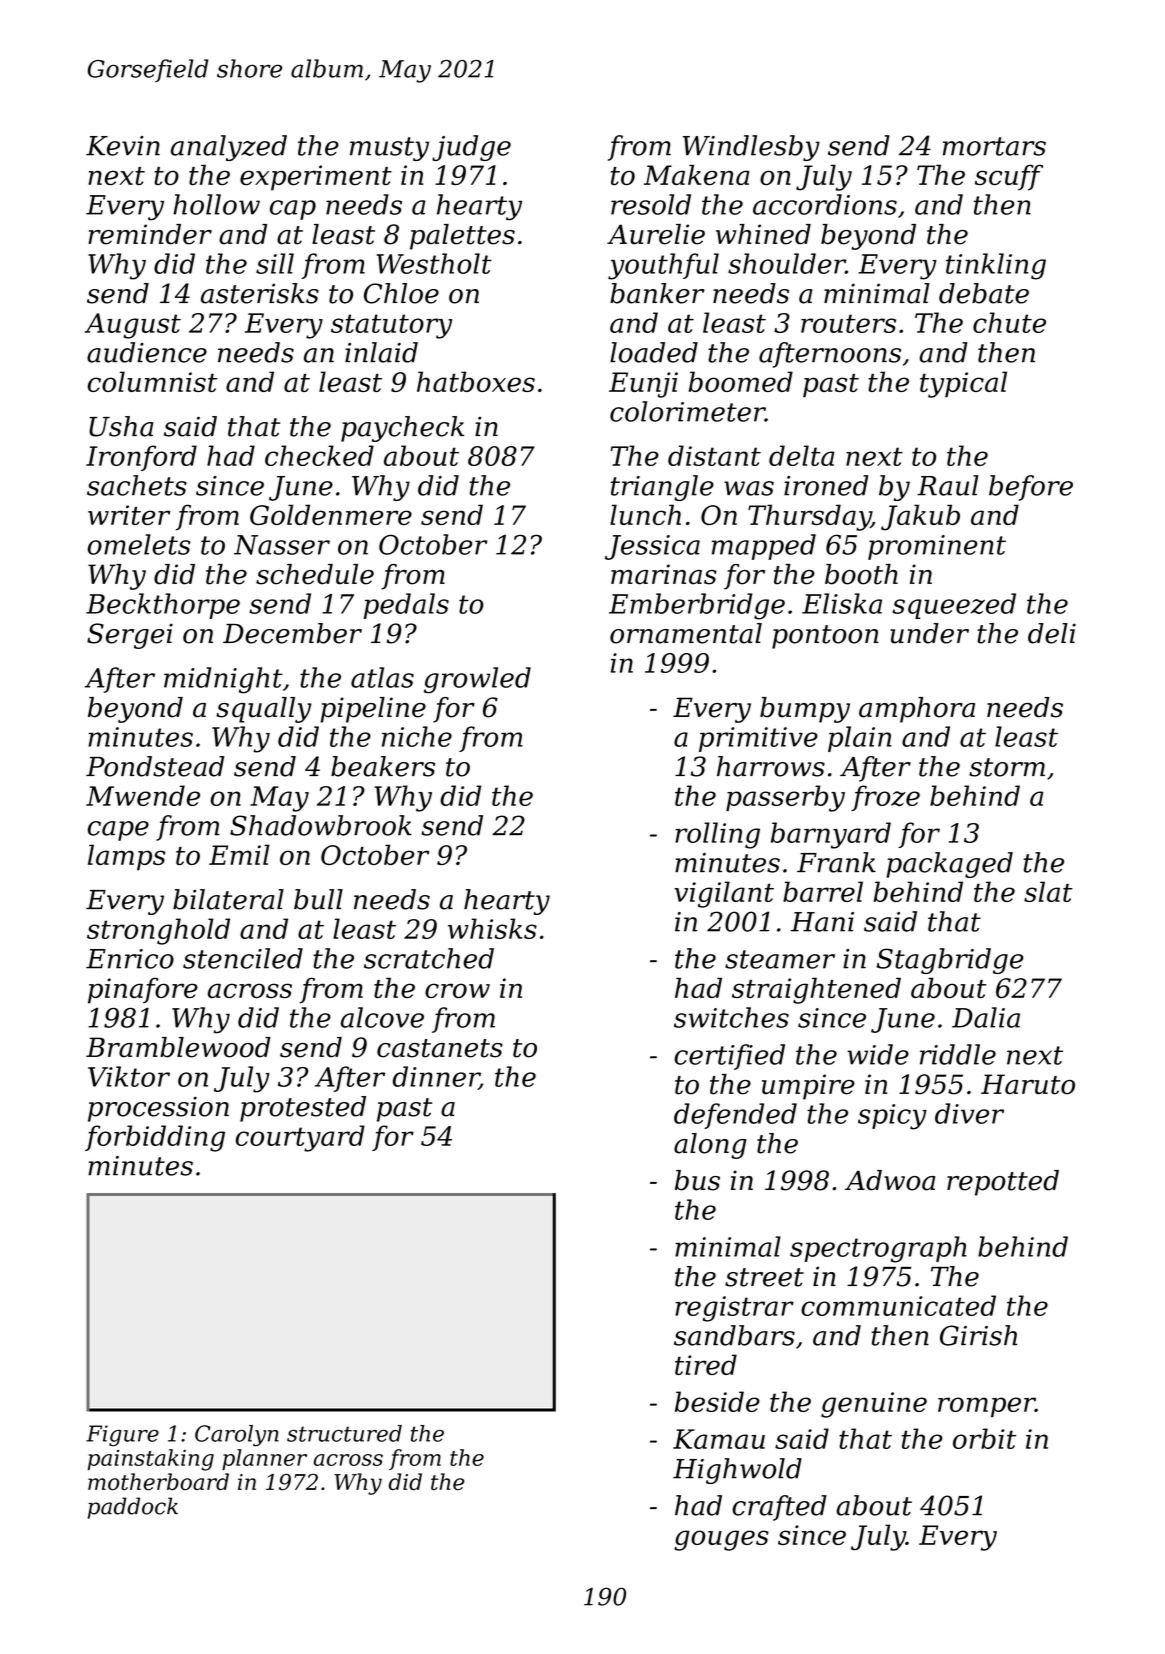  What do you see at coordinates (645, 514) in the page?
I see `lunch` at bounding box center [645, 514].
